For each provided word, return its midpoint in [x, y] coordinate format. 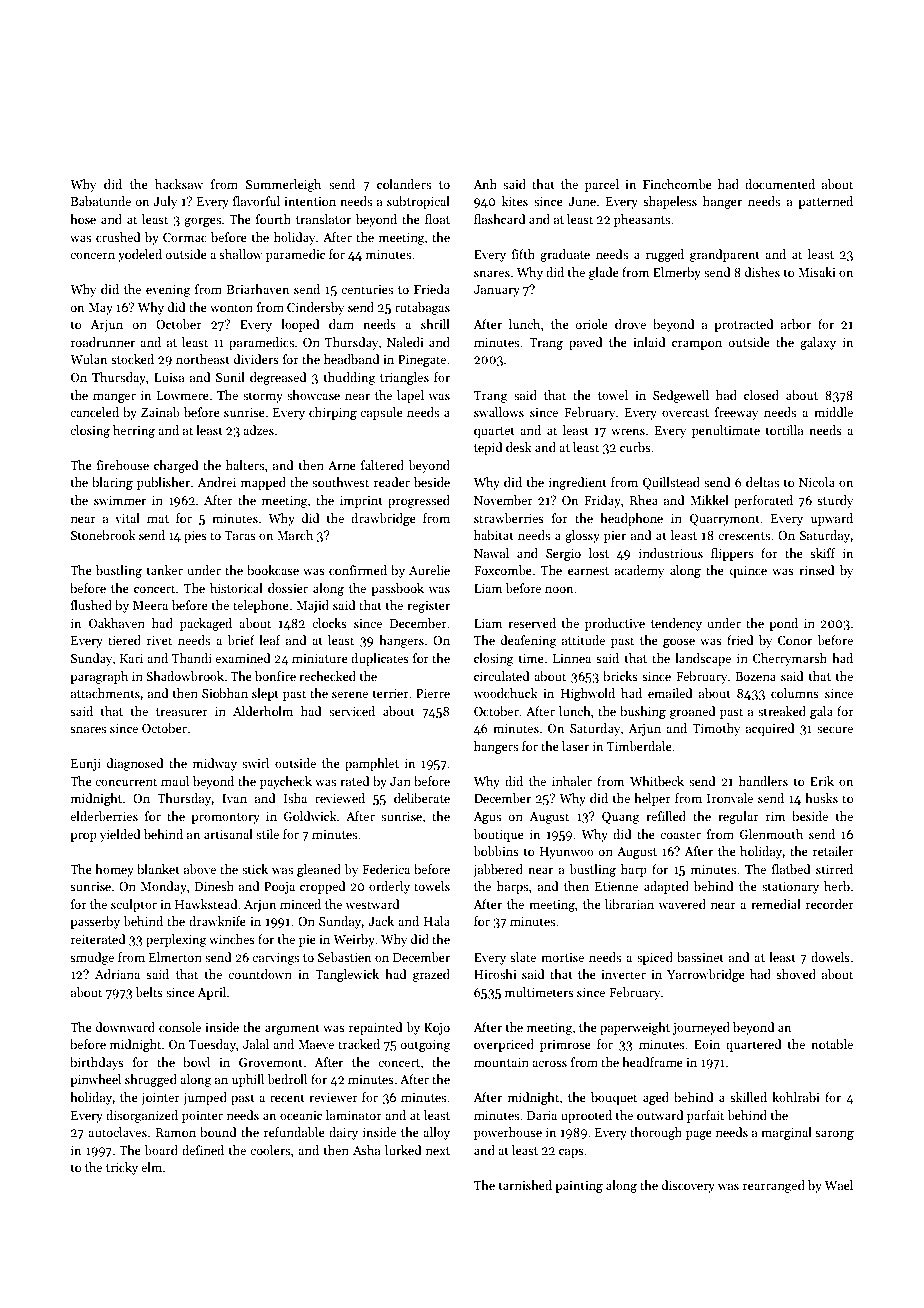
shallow [240, 254]
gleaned [319, 870]
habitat [494, 535]
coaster [680, 835]
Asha [367, 1150]
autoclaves [117, 1132]
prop [83, 837]
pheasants [642, 220]
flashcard [499, 219]
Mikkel [709, 500]
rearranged [774, 1186]
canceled [94, 412]
